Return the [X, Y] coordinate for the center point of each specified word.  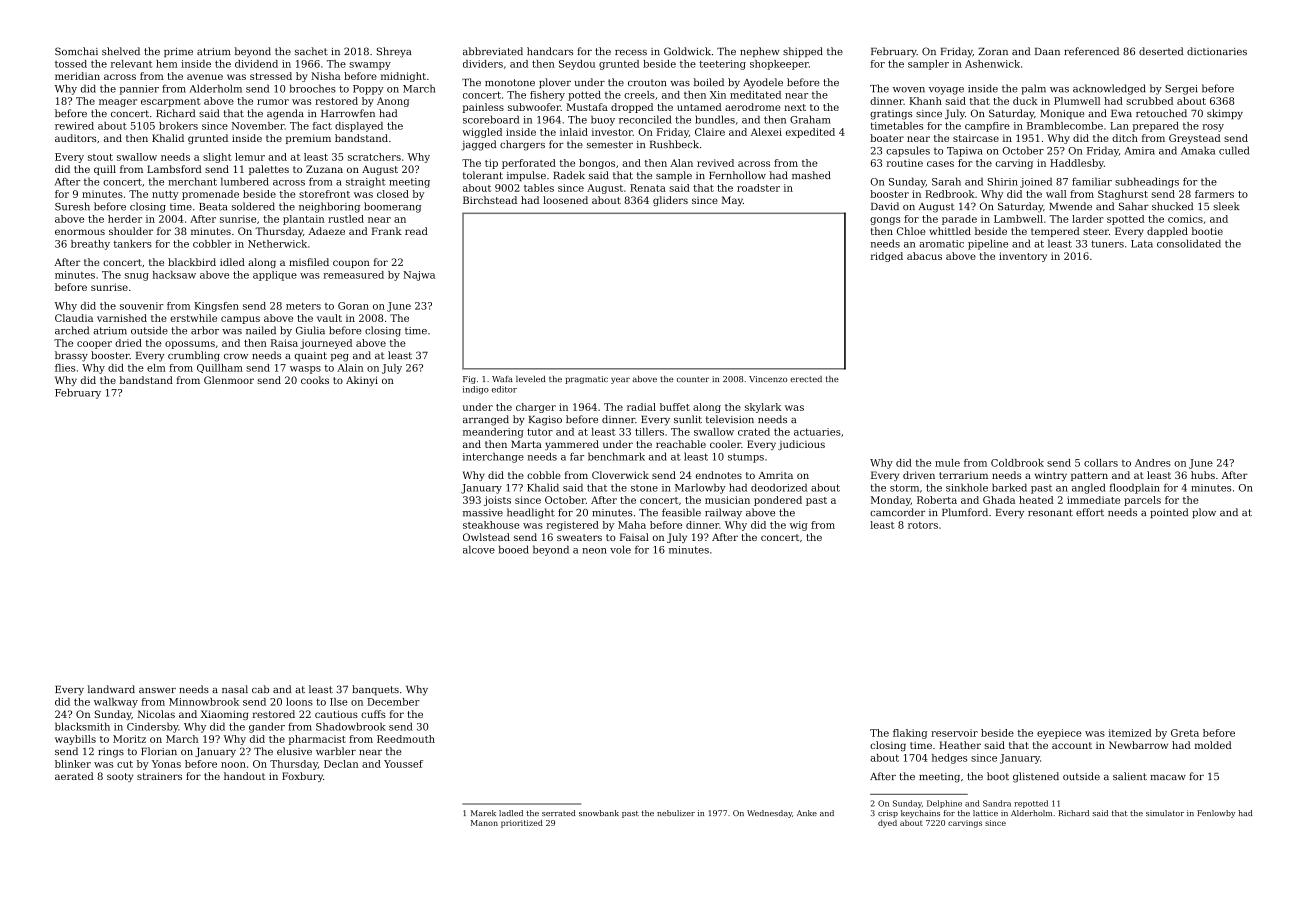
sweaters [579, 537]
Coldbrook [1017, 463]
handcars [550, 51]
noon [233, 765]
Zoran [993, 51]
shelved [121, 51]
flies [65, 368]
